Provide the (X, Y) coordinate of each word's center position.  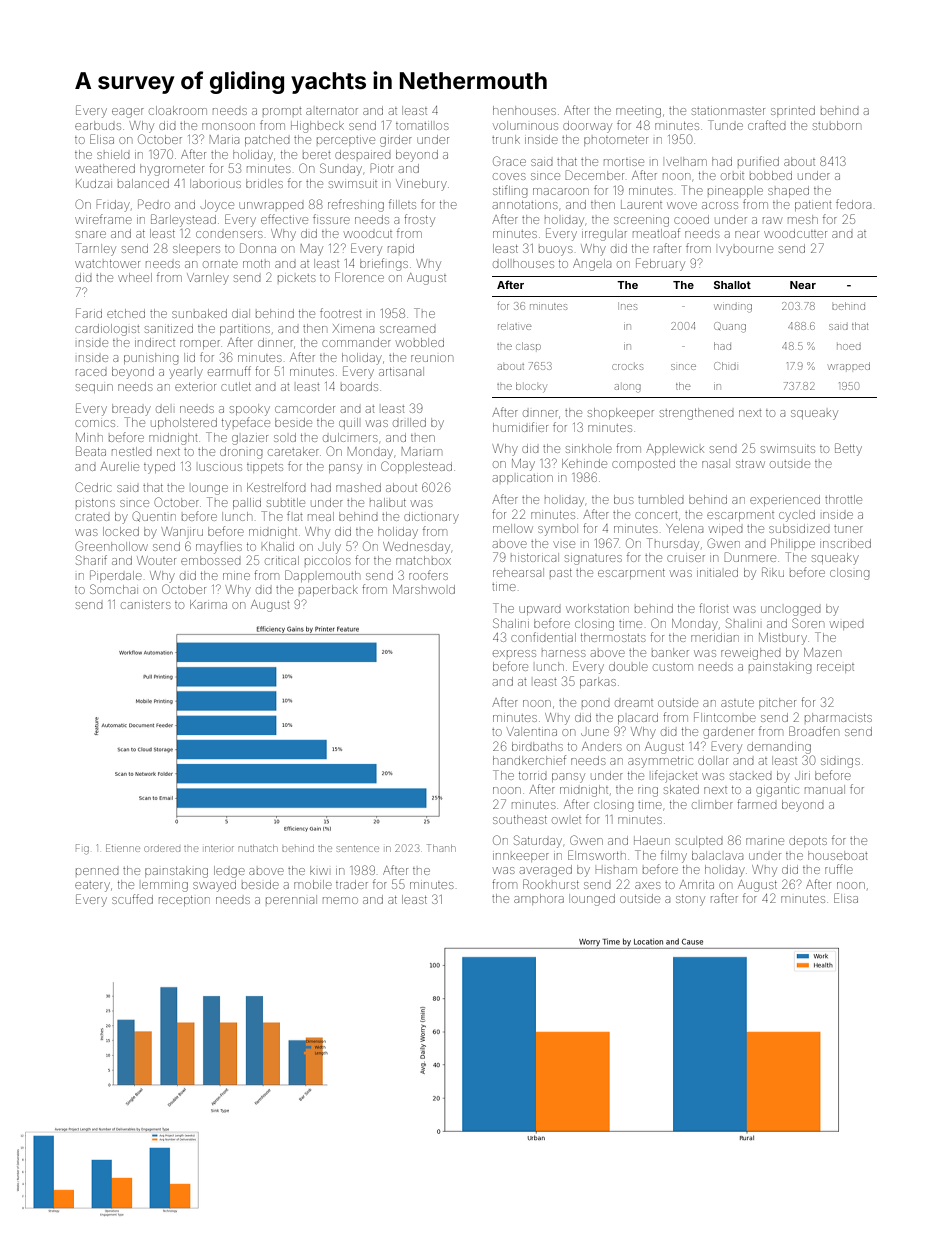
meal (321, 516)
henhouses (524, 110)
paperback (328, 590)
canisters (145, 605)
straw (750, 464)
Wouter (156, 560)
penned (97, 871)
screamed (407, 329)
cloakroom (178, 110)
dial (241, 313)
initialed (717, 573)
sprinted (793, 111)
